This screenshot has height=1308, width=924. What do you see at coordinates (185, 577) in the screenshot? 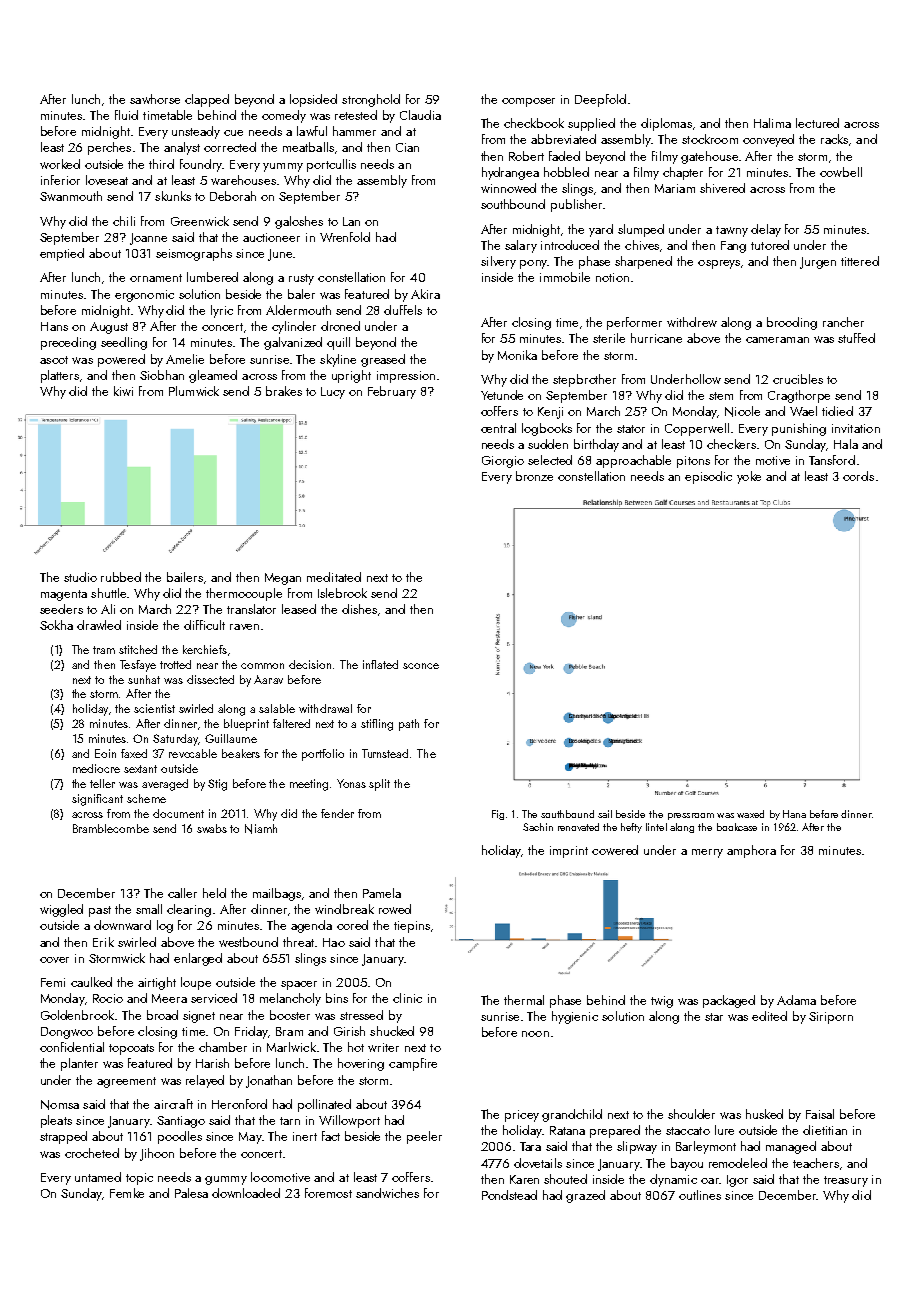
I see `bailers` at bounding box center [185, 577].
